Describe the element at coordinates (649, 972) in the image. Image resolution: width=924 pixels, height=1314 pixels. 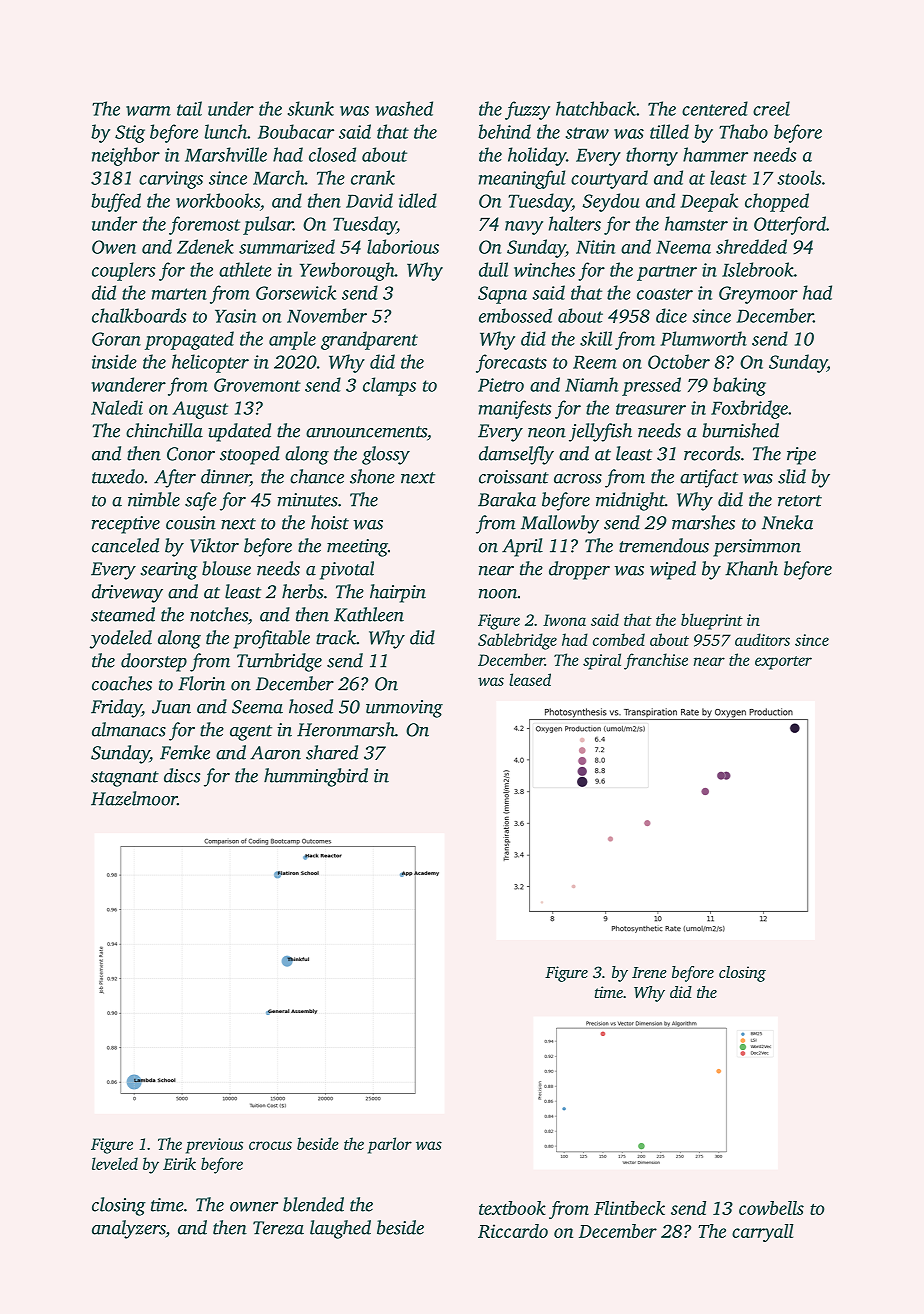
I see `Irene` at that location.
